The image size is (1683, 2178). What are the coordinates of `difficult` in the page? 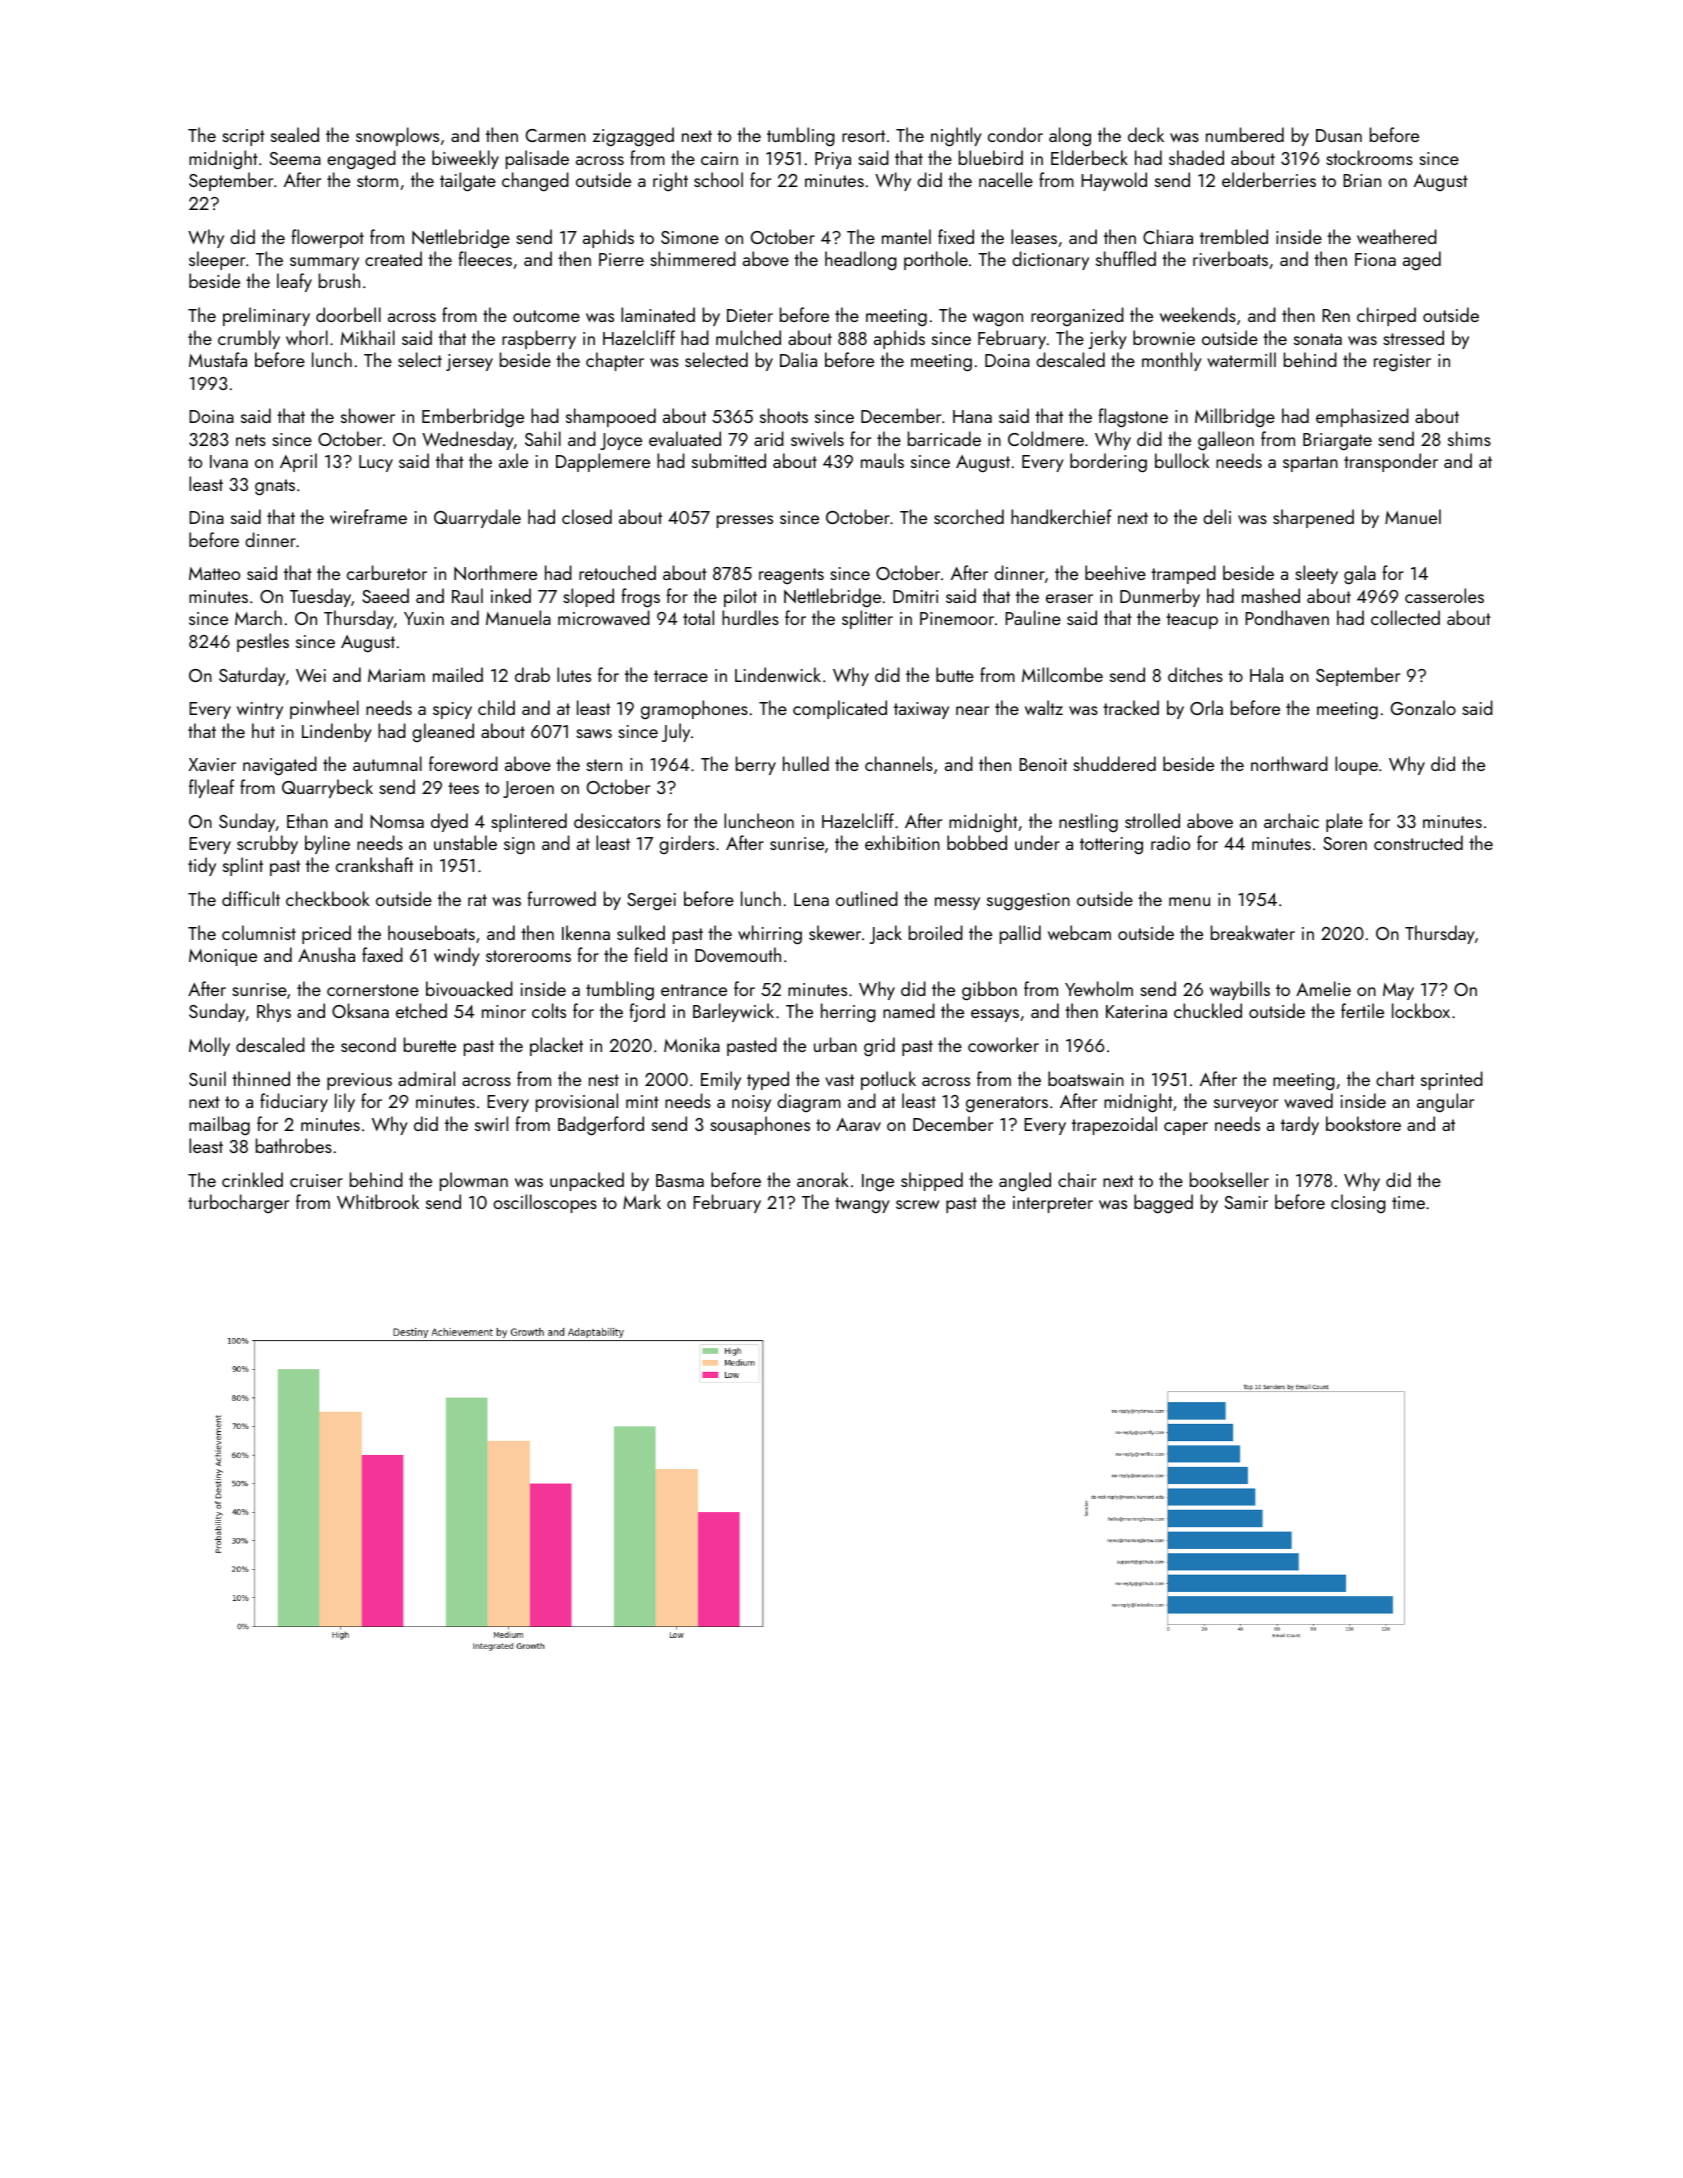 It's located at (251, 898).
